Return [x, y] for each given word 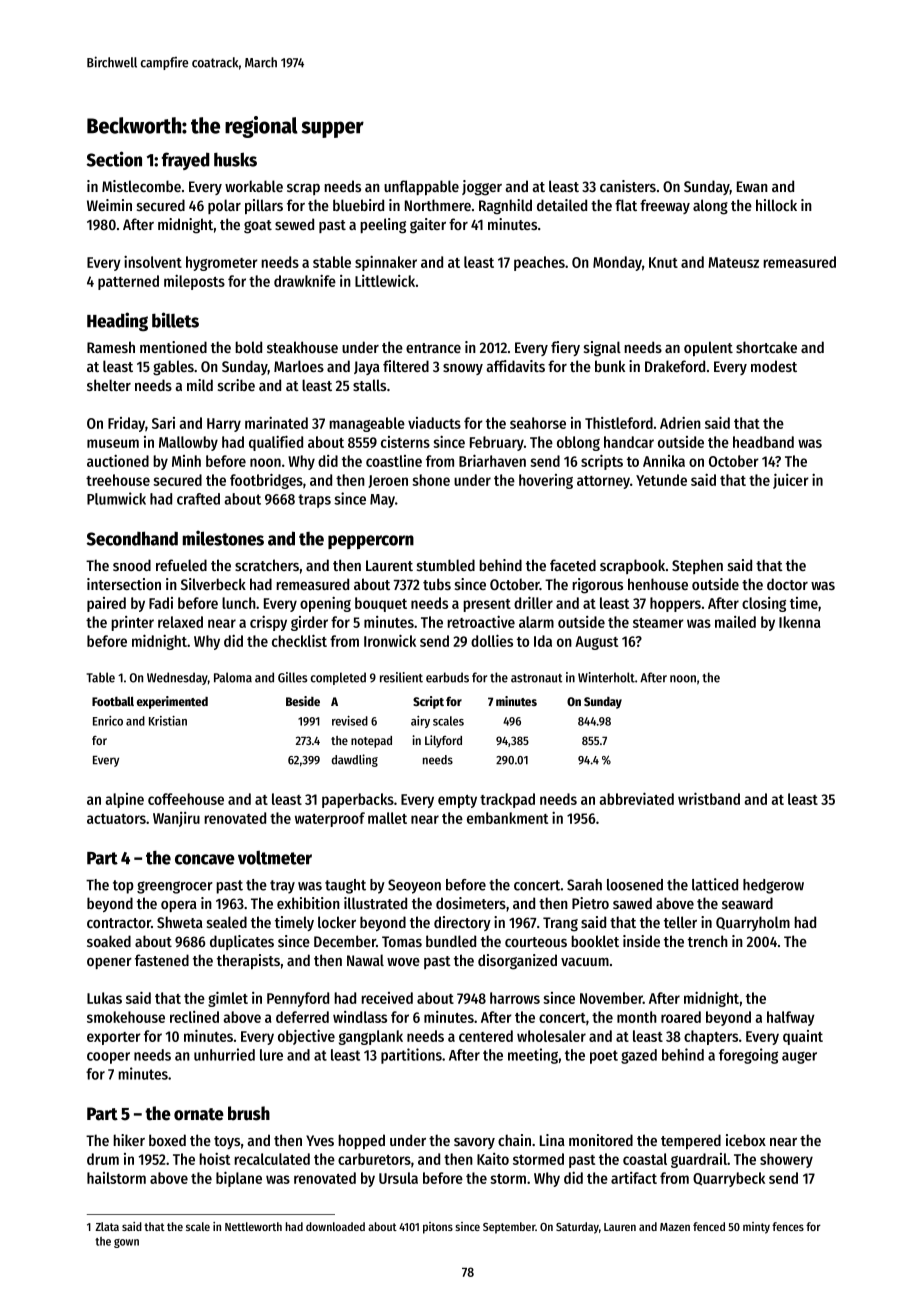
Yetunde [661, 480]
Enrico [108, 721]
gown [126, 1243]
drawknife [305, 281]
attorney [603, 482]
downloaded [335, 1226]
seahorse [538, 423]
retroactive [481, 622]
